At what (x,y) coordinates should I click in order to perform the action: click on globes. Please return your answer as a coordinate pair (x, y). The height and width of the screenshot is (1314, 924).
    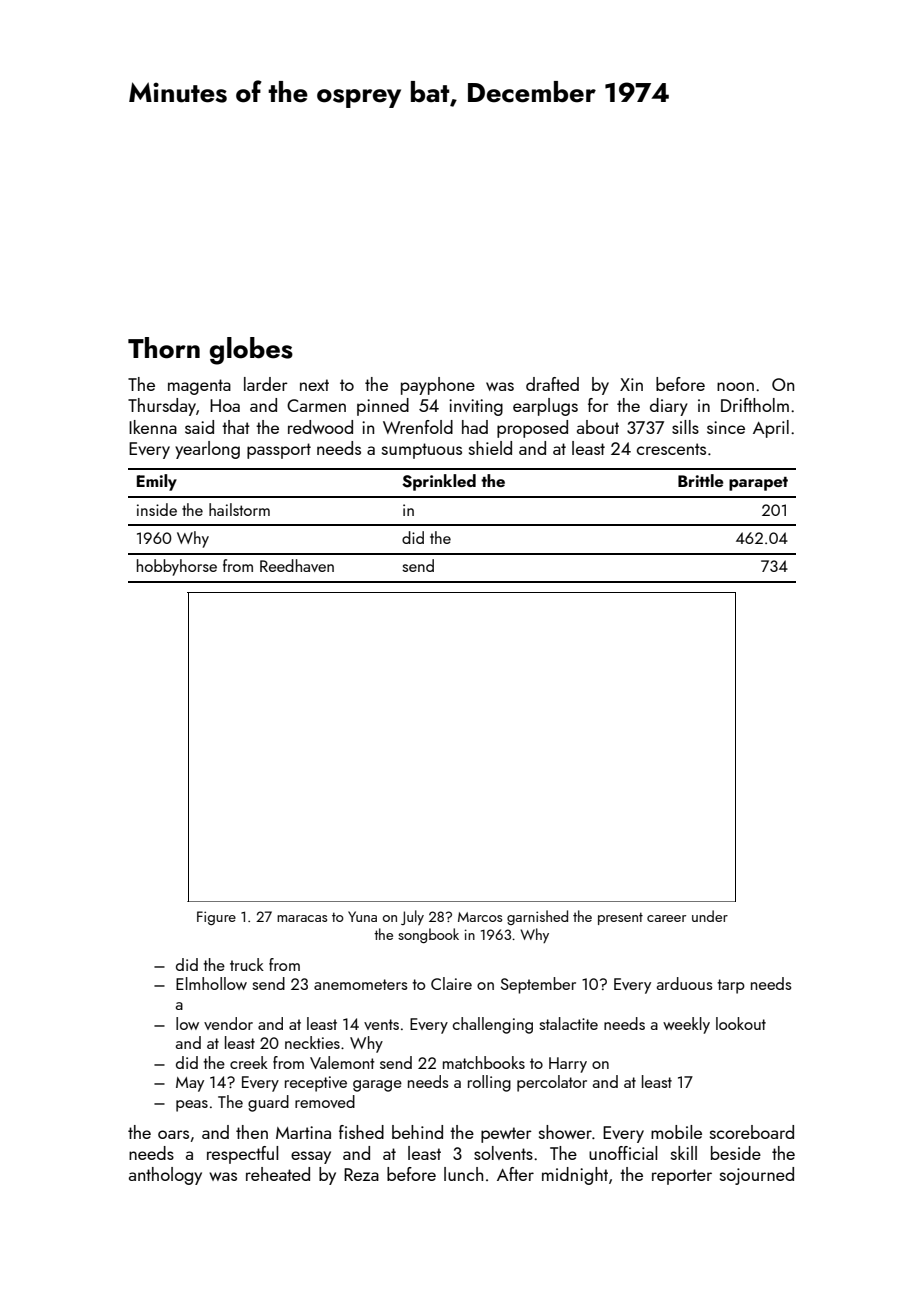
    Looking at the image, I should click on (251, 351).
